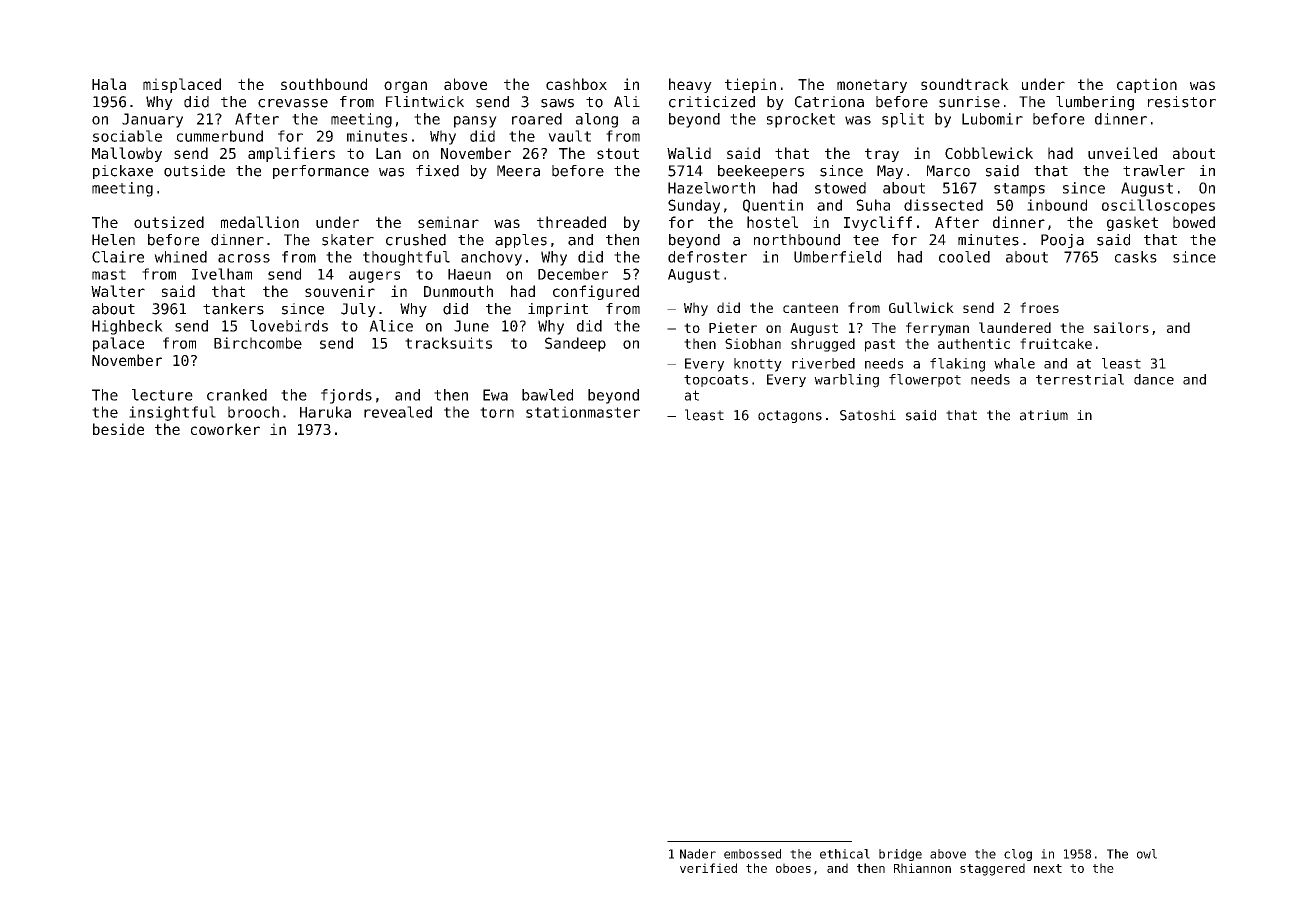 Image resolution: width=1308 pixels, height=924 pixels. What do you see at coordinates (1158, 206) in the screenshot?
I see `oscilloscopes` at bounding box center [1158, 206].
